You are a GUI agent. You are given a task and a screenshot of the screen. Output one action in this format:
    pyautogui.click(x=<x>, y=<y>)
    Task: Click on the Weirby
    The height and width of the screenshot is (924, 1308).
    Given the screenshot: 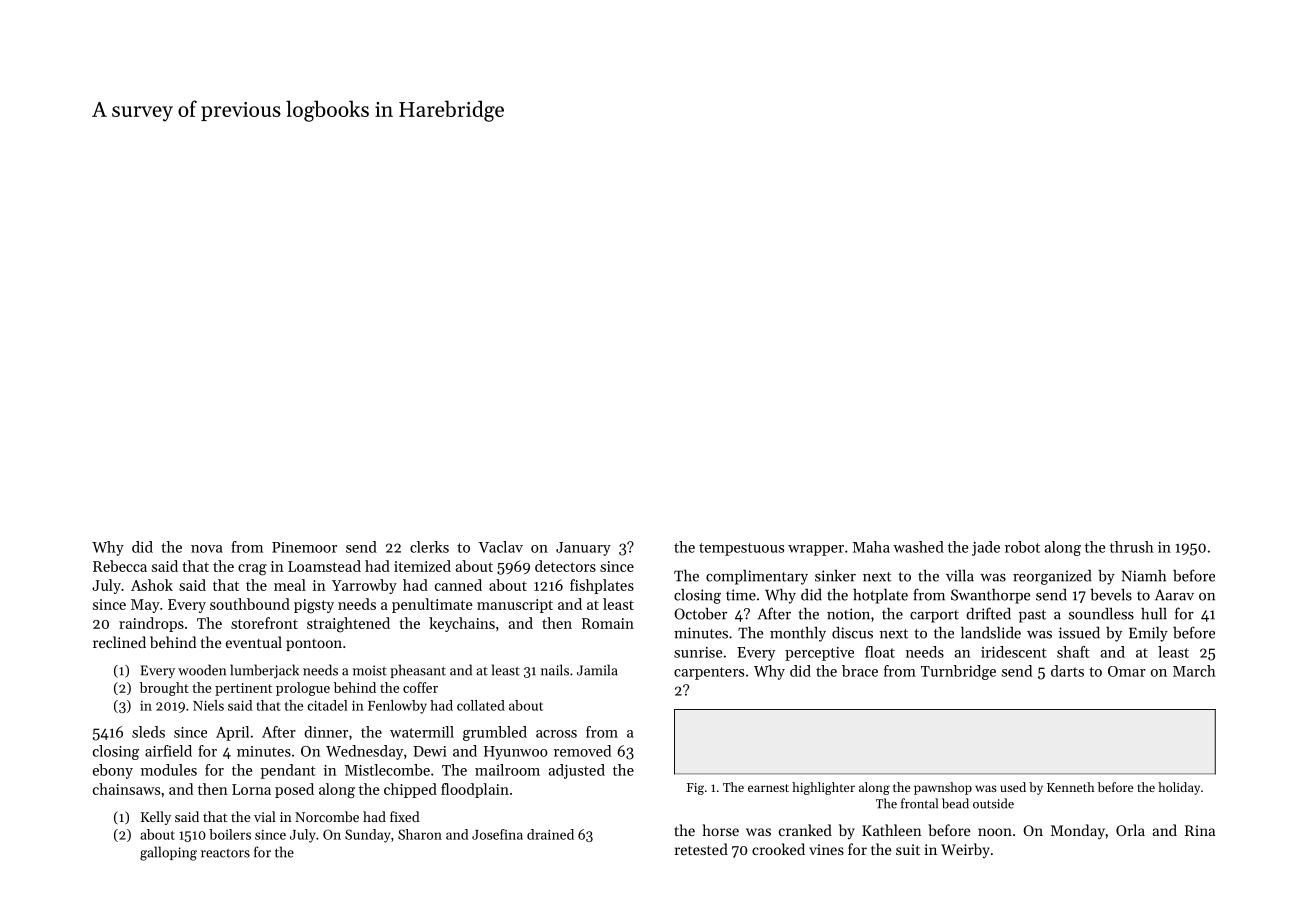 What is the action you would take?
    pyautogui.click(x=965, y=850)
